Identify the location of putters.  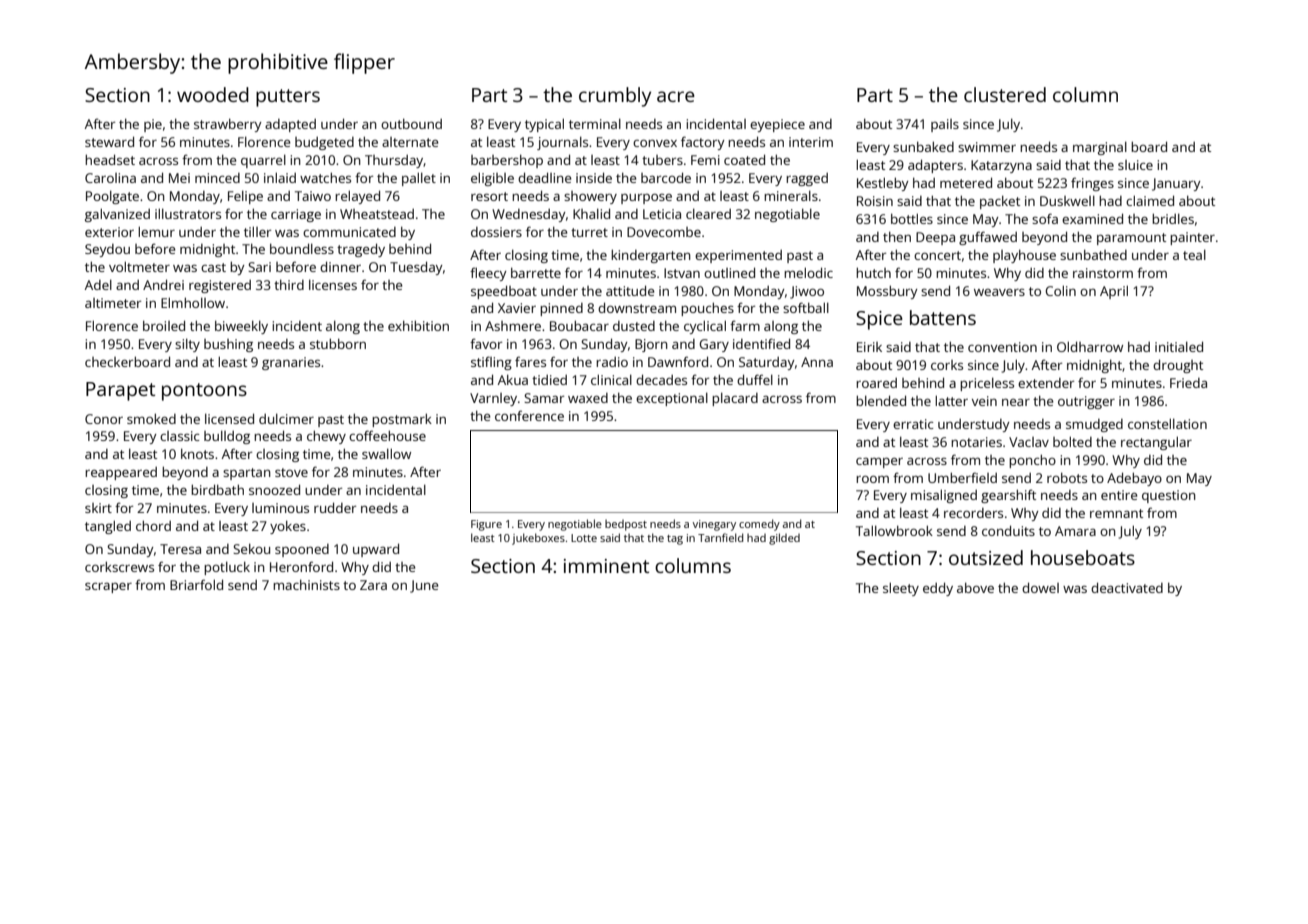
(288, 98).
